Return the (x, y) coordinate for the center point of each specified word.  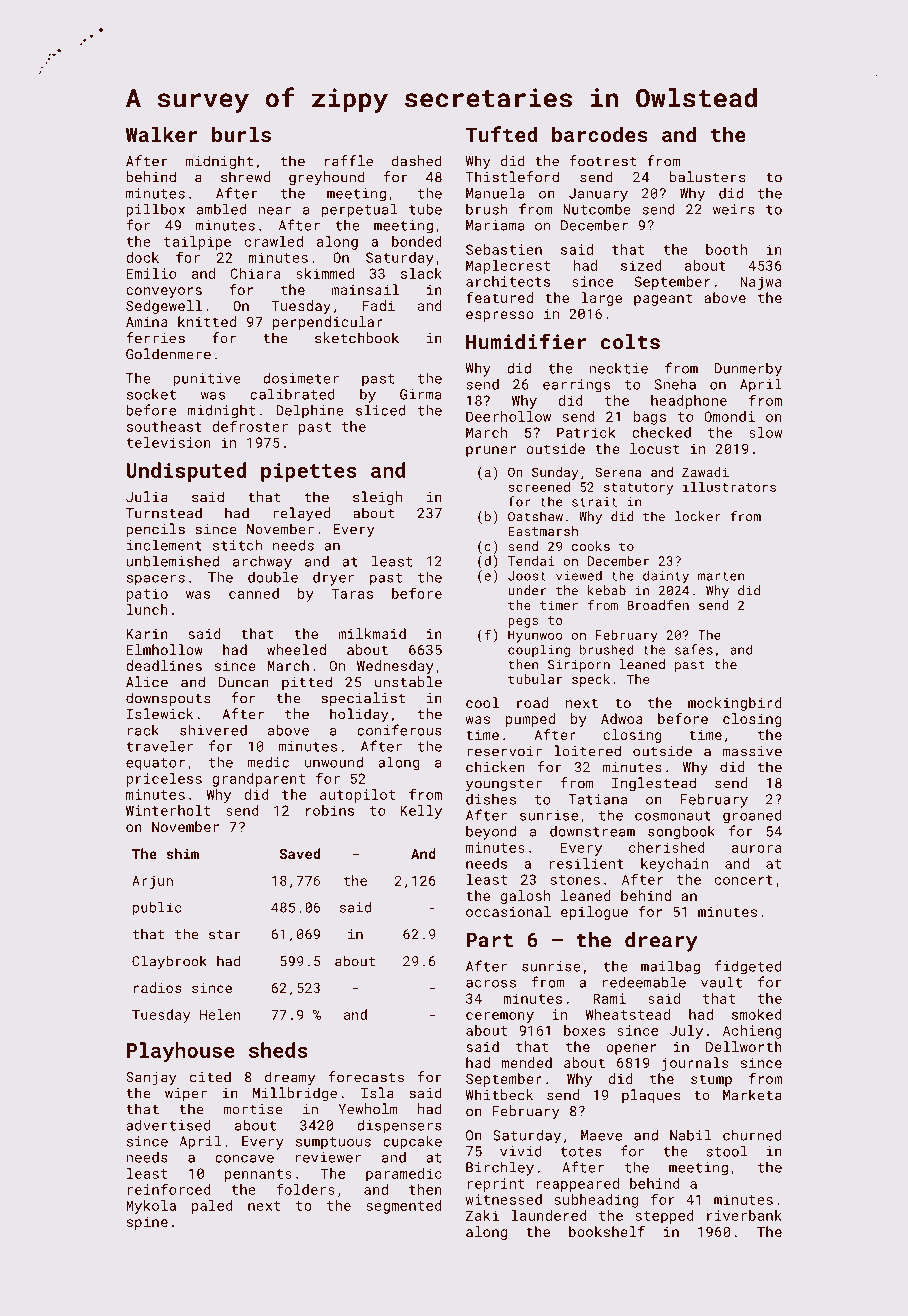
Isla (377, 1093)
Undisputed (186, 472)
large (601, 299)
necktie (618, 368)
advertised (168, 1125)
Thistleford (512, 177)
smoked (757, 1014)
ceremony (500, 1017)
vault (721, 982)
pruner (491, 451)
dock (142, 257)
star (225, 935)
